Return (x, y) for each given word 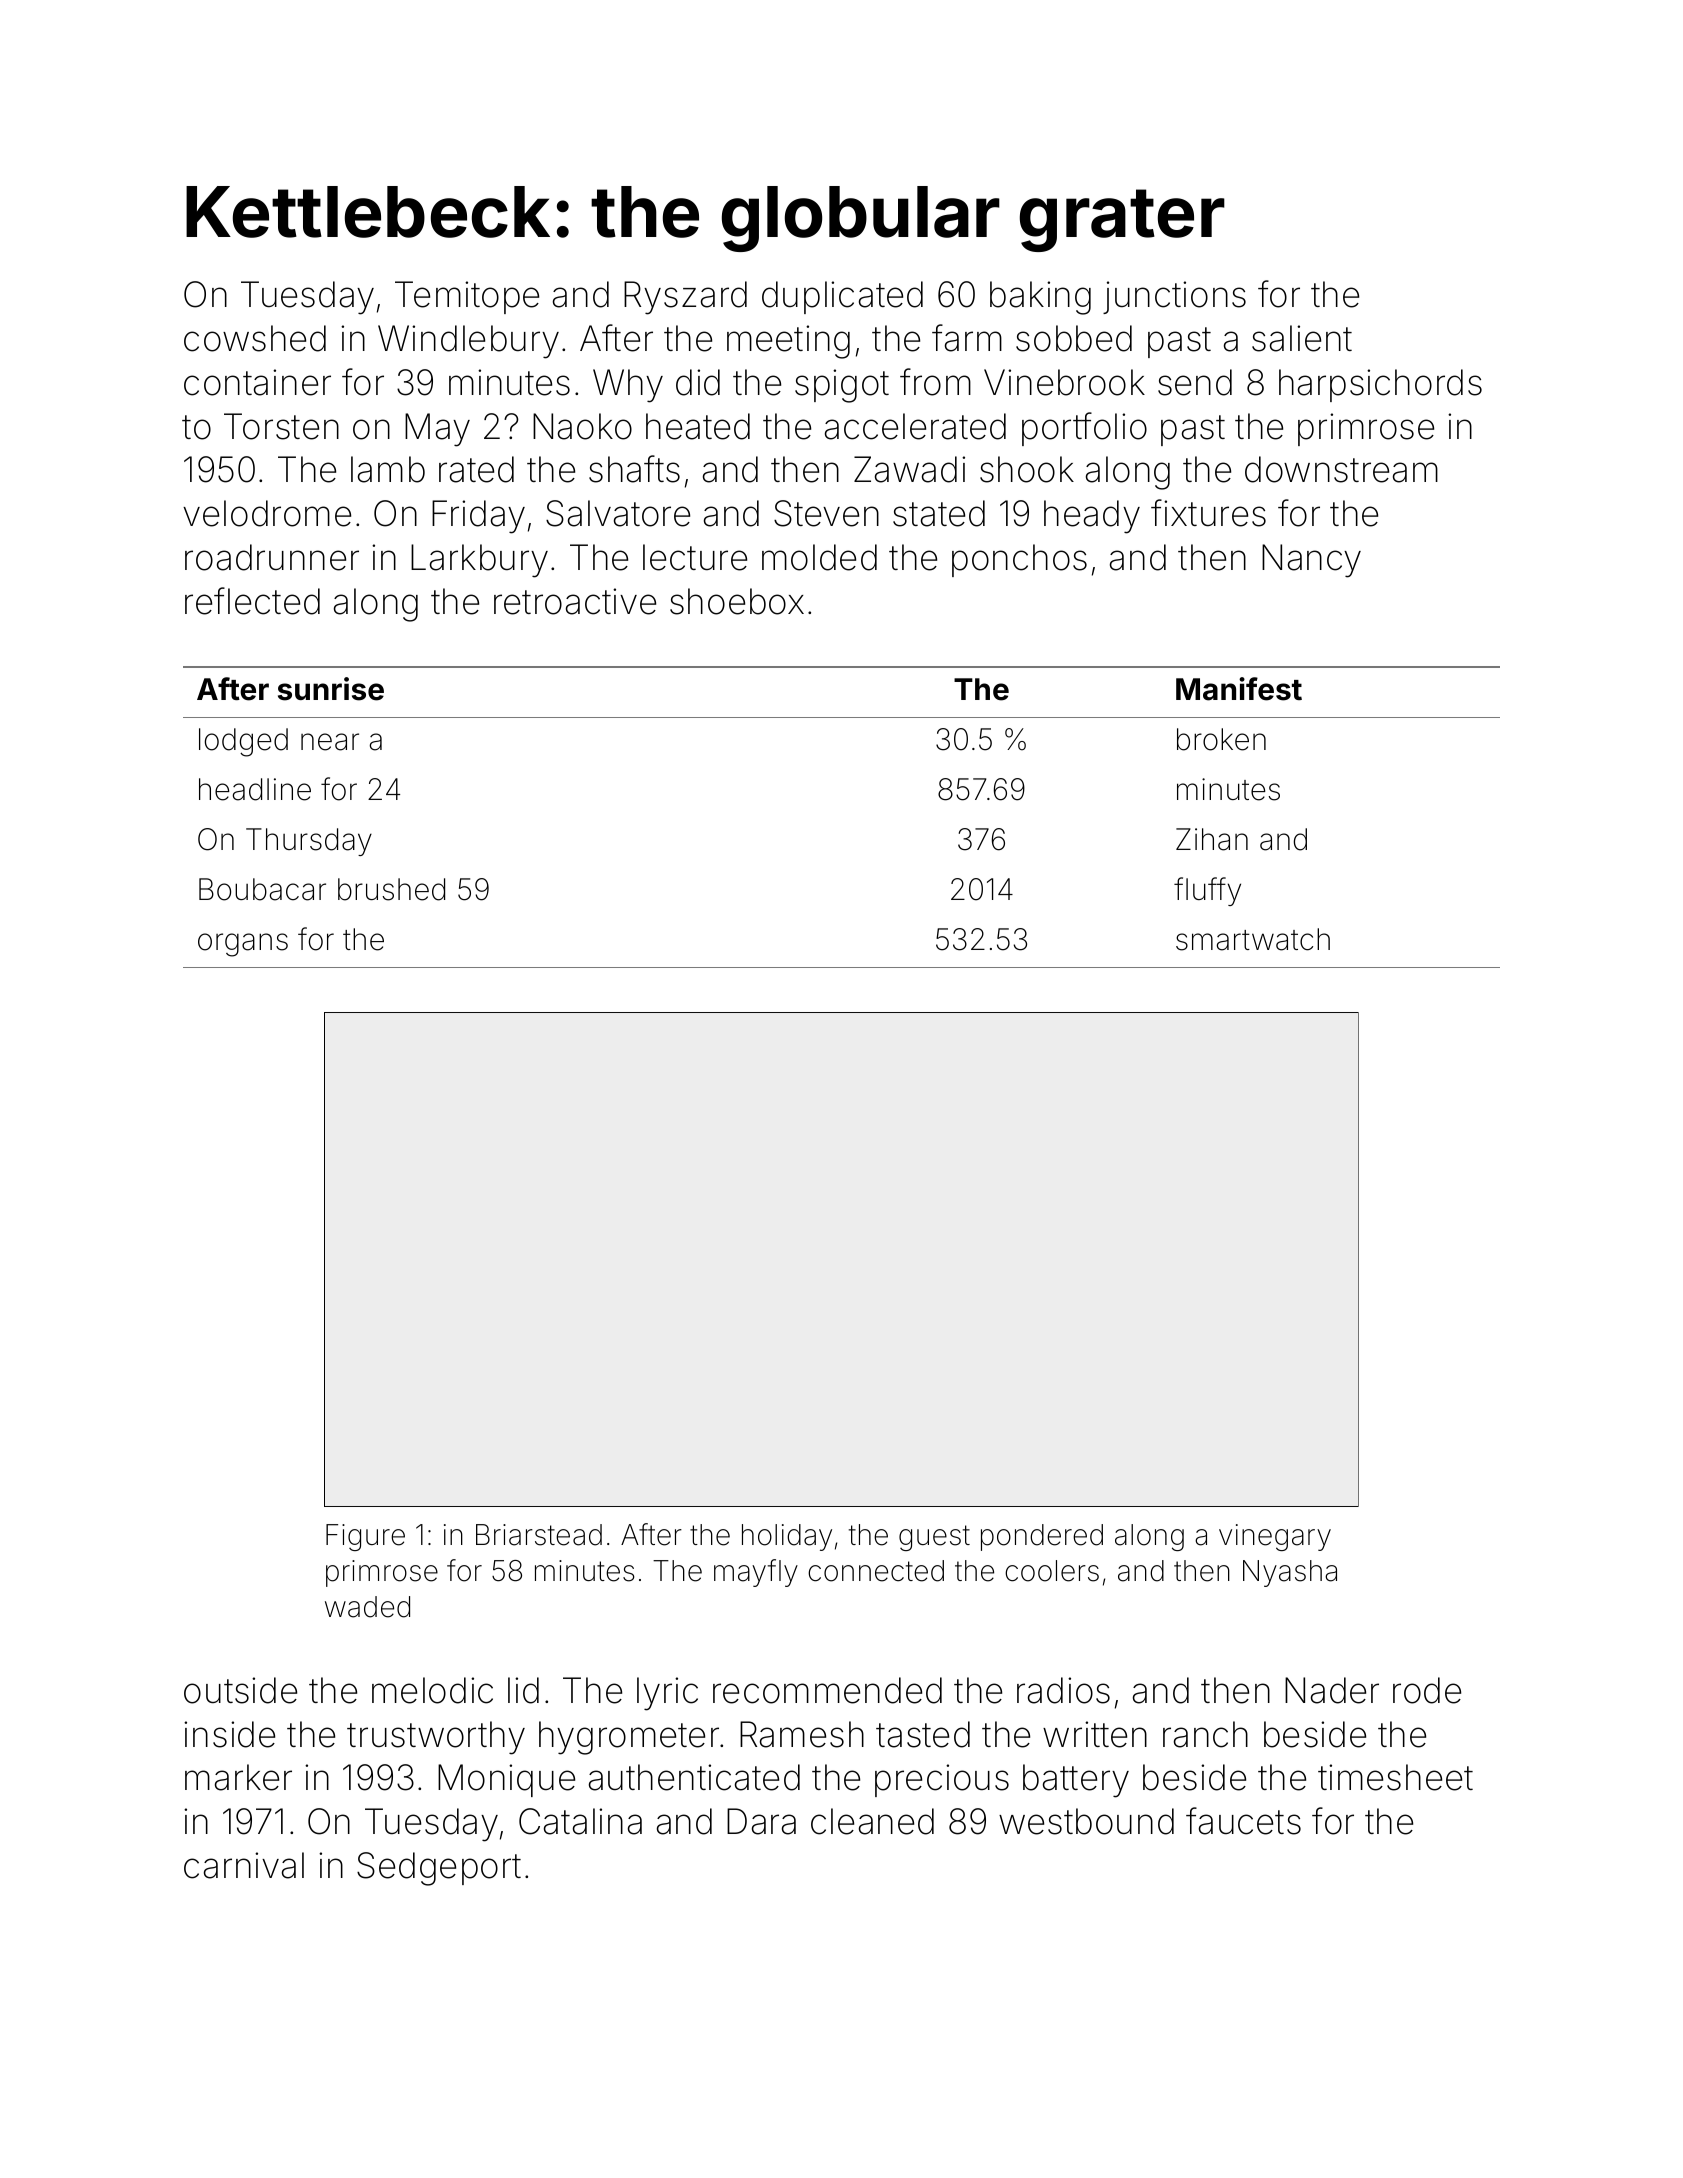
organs (243, 945)
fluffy (1207, 891)
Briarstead (539, 1535)
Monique (506, 1780)
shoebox (737, 601)
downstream (1341, 469)
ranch (1205, 1734)
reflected (252, 601)
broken (1221, 739)
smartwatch (1253, 939)
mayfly (756, 1573)
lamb (388, 469)
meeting (788, 342)
